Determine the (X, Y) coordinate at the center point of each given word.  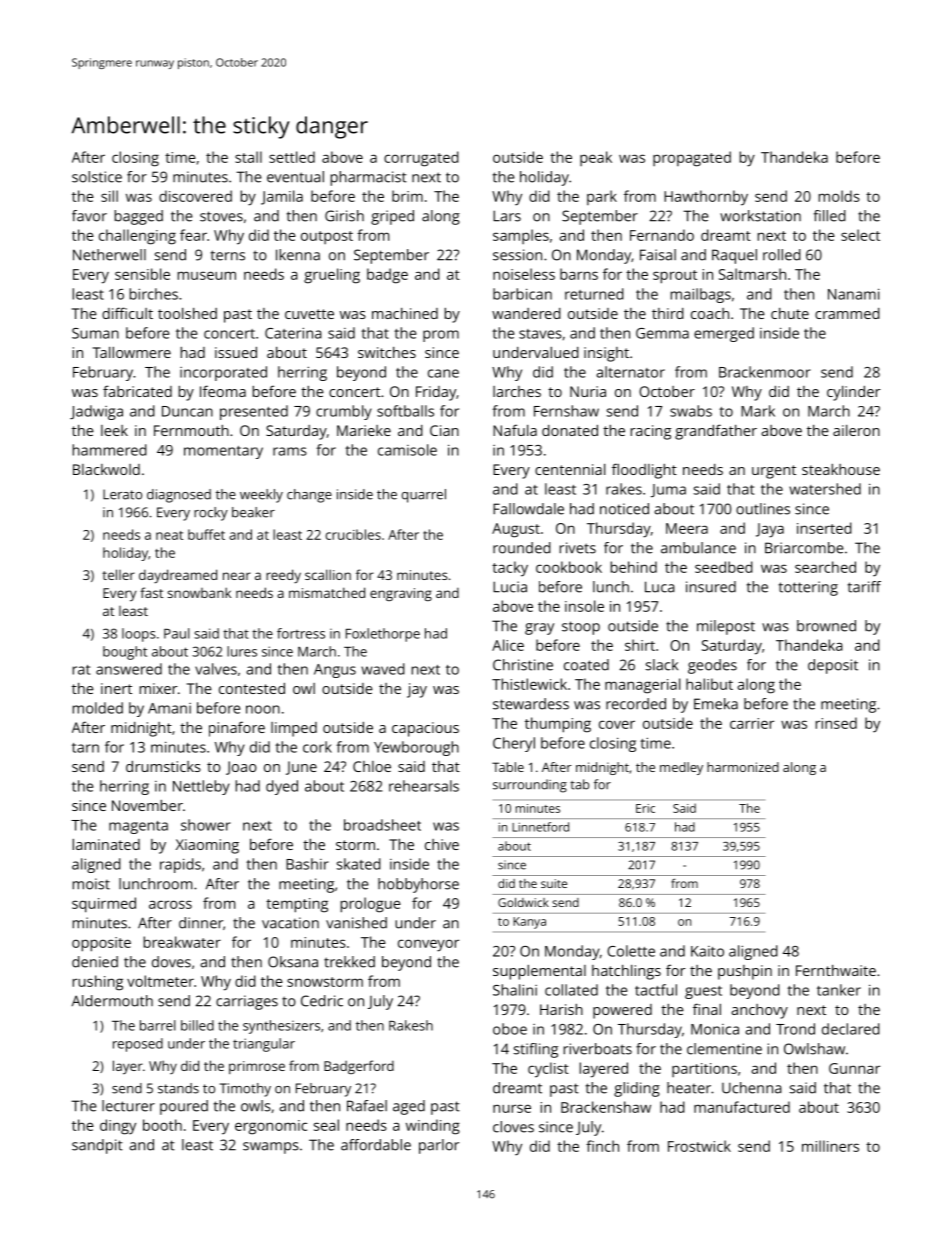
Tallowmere (132, 352)
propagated (692, 159)
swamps (271, 1148)
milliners (830, 1146)
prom (441, 336)
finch (602, 1146)
